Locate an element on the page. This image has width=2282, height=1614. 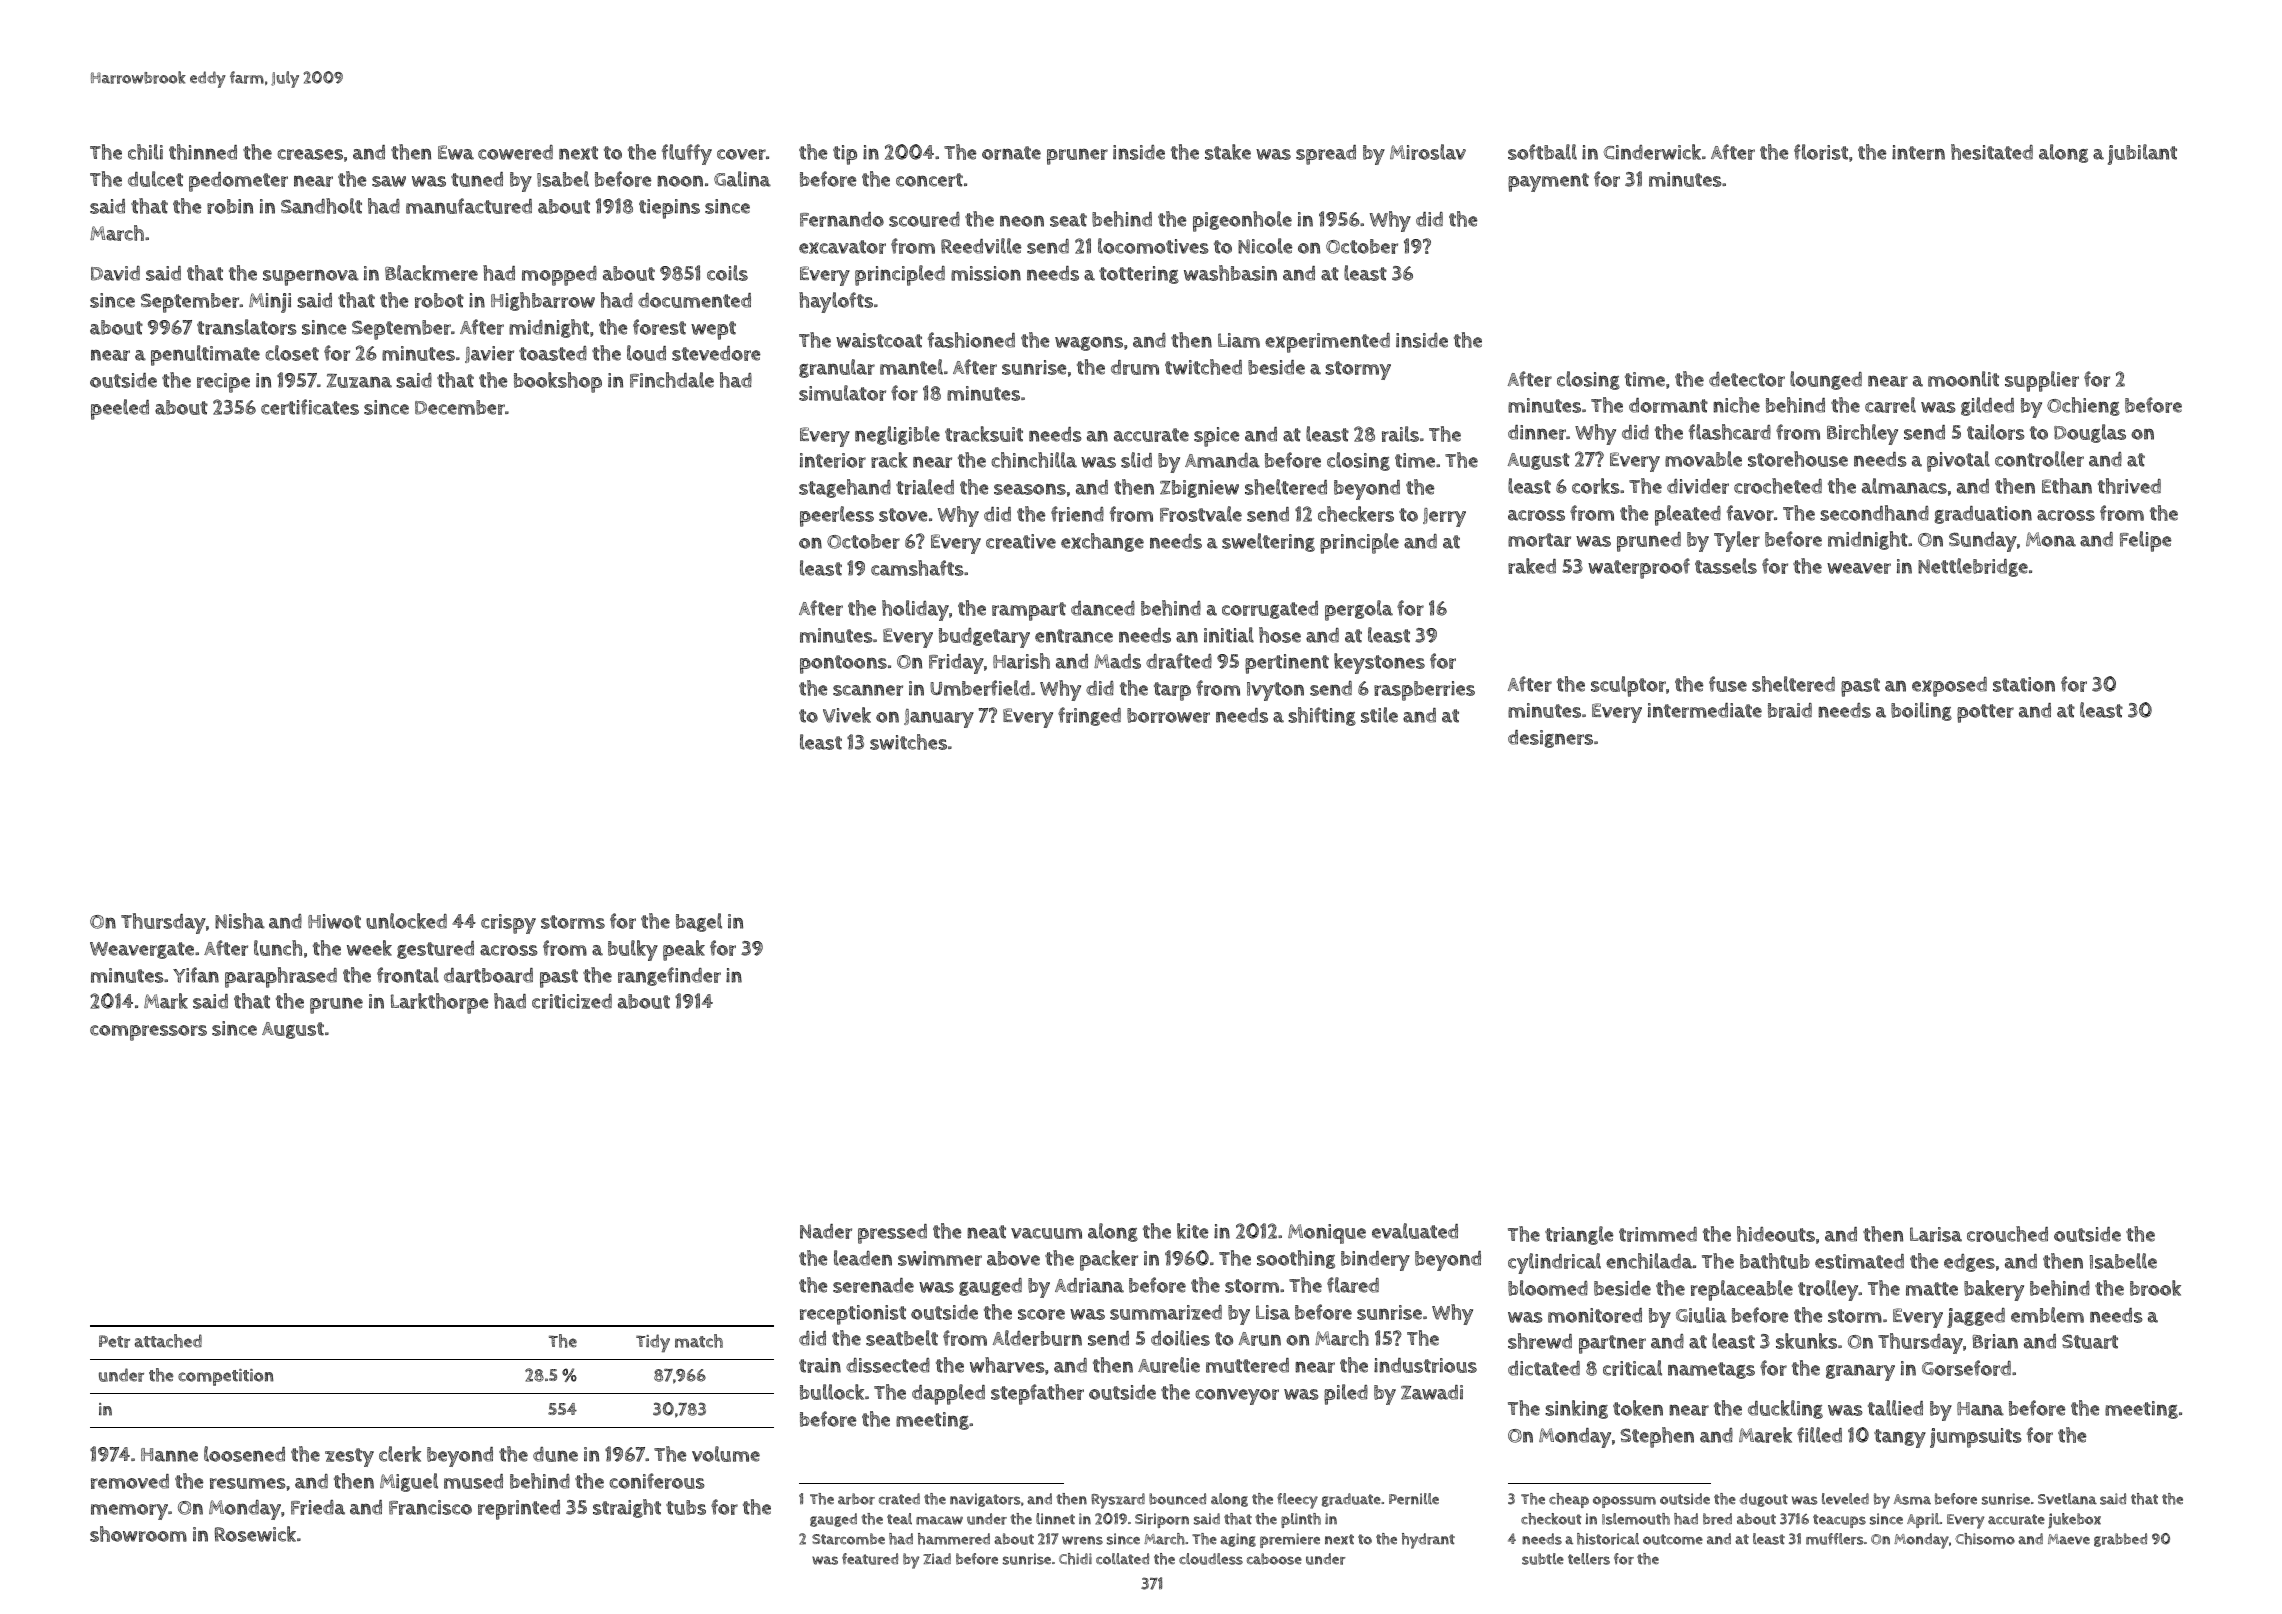
detector is located at coordinates (1747, 379).
